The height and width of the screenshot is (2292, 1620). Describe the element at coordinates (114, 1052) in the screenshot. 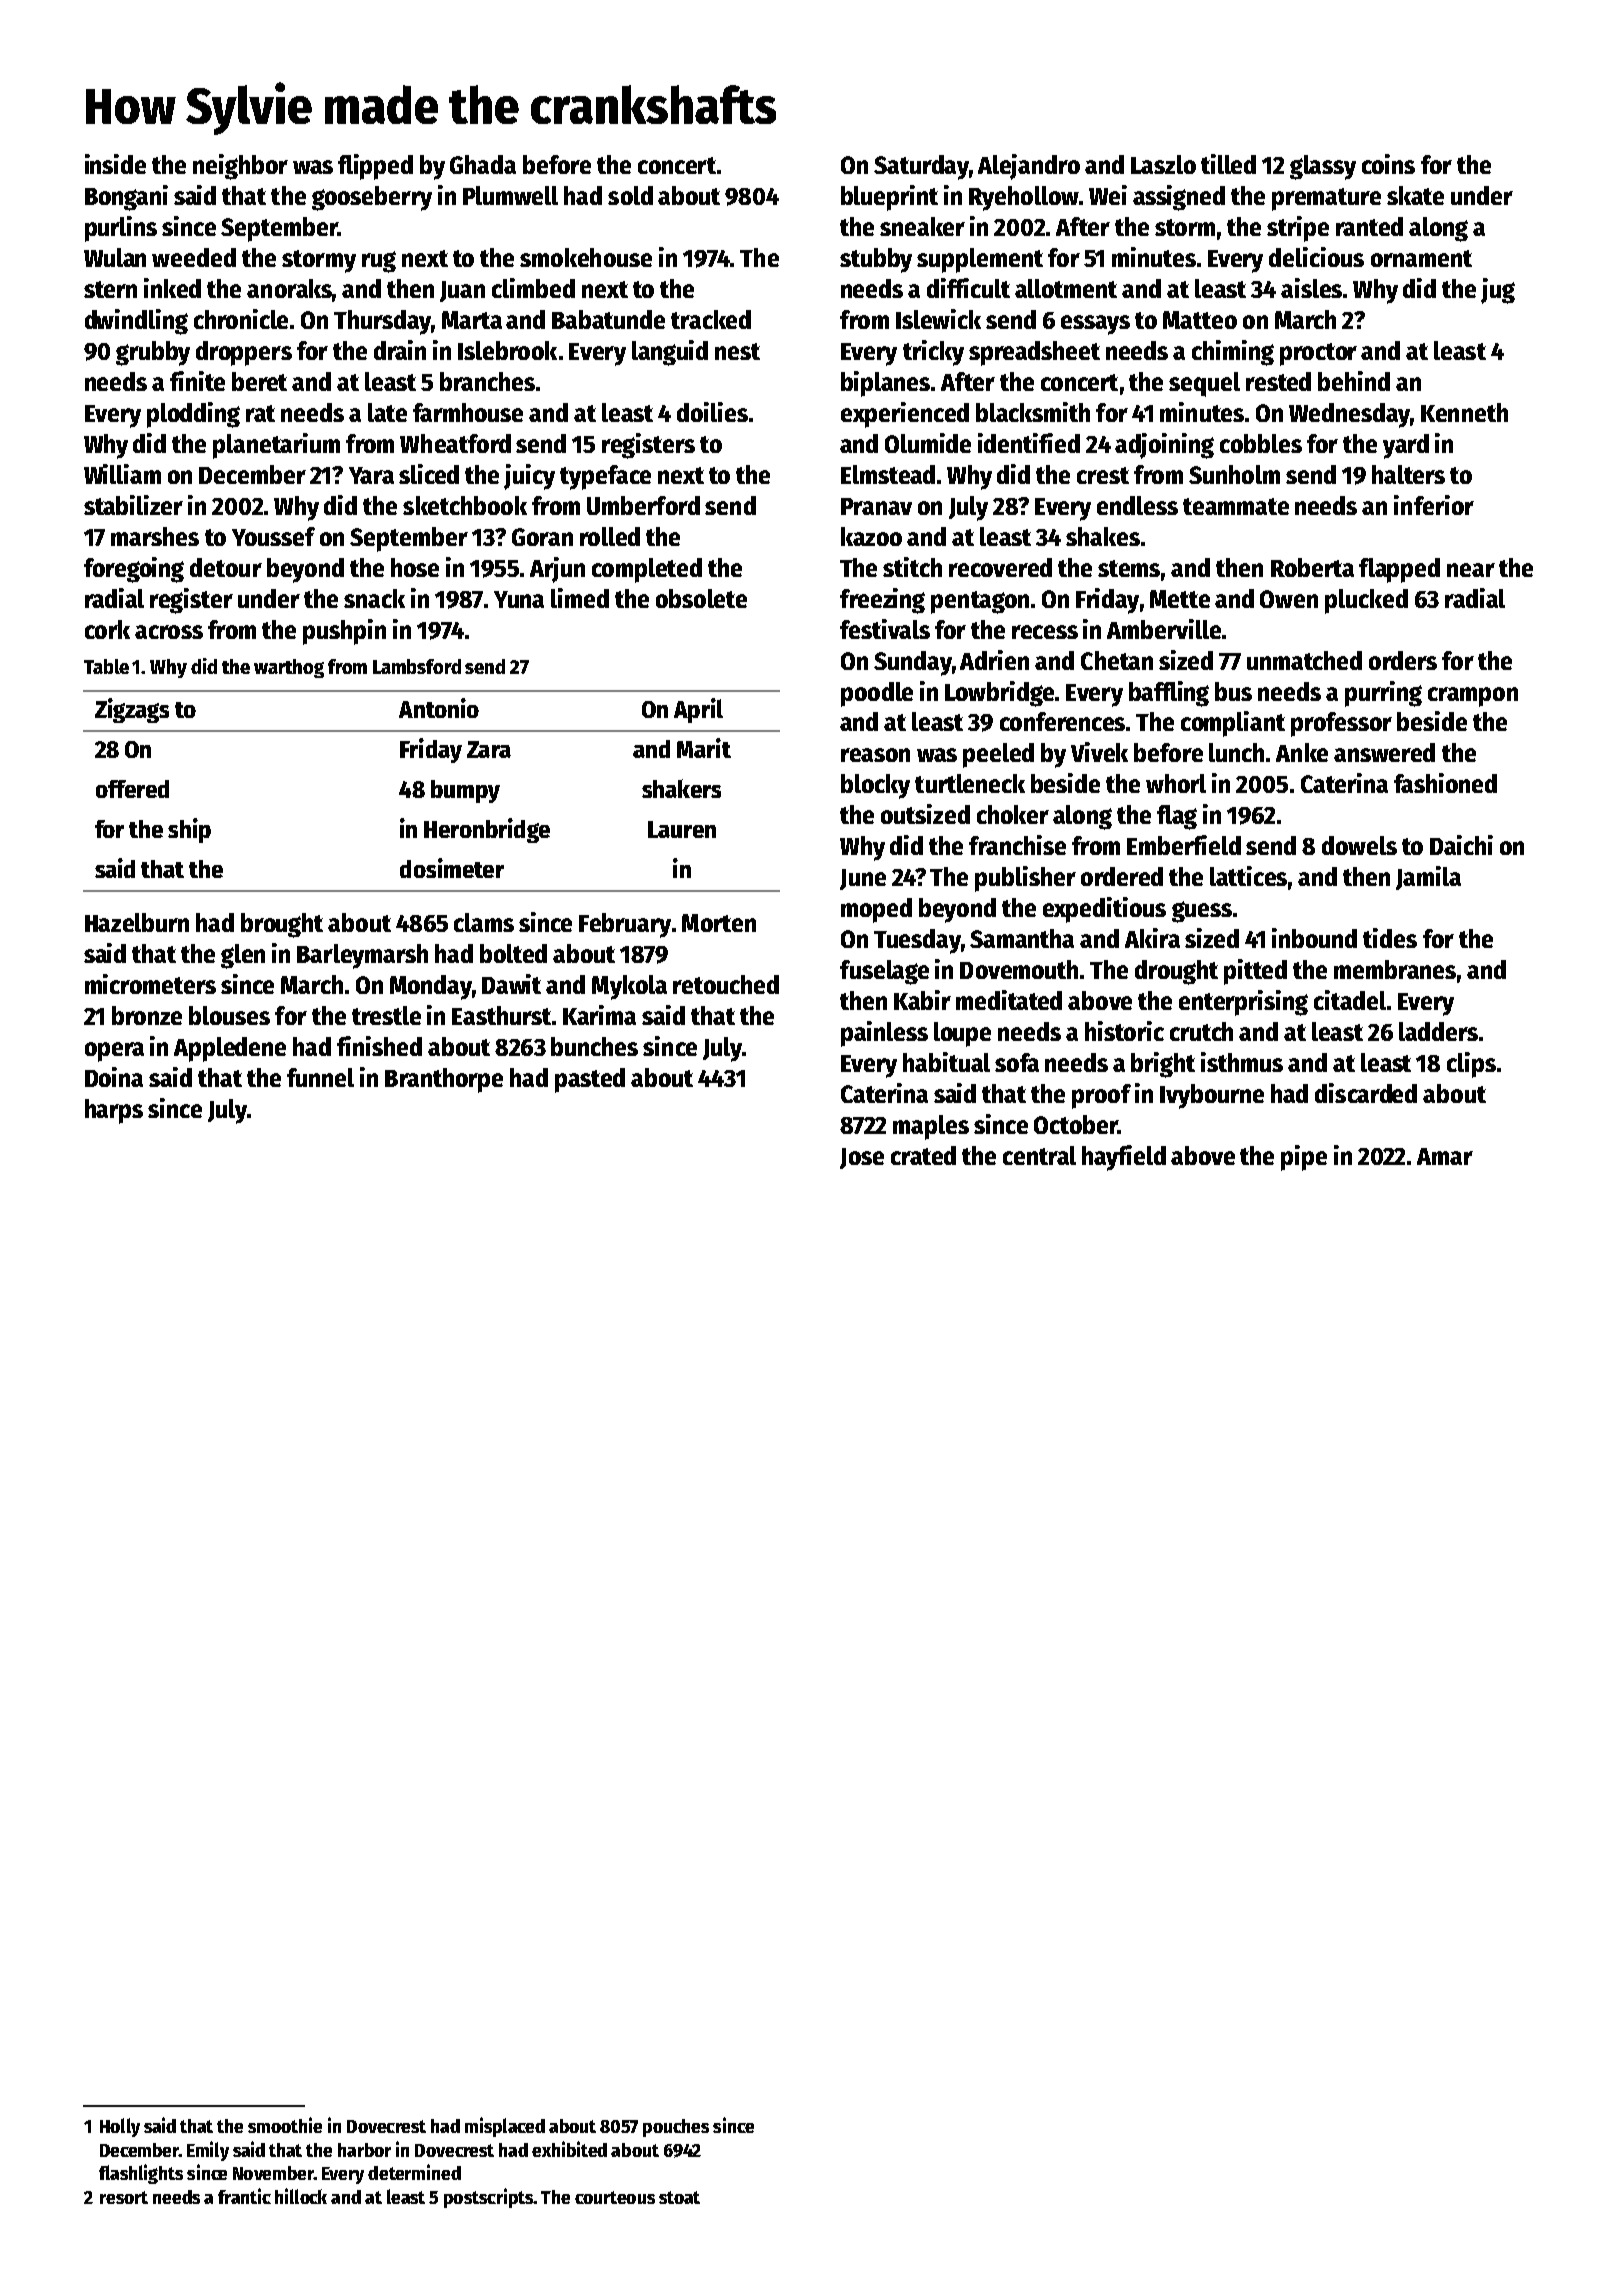

I see `opera` at that location.
